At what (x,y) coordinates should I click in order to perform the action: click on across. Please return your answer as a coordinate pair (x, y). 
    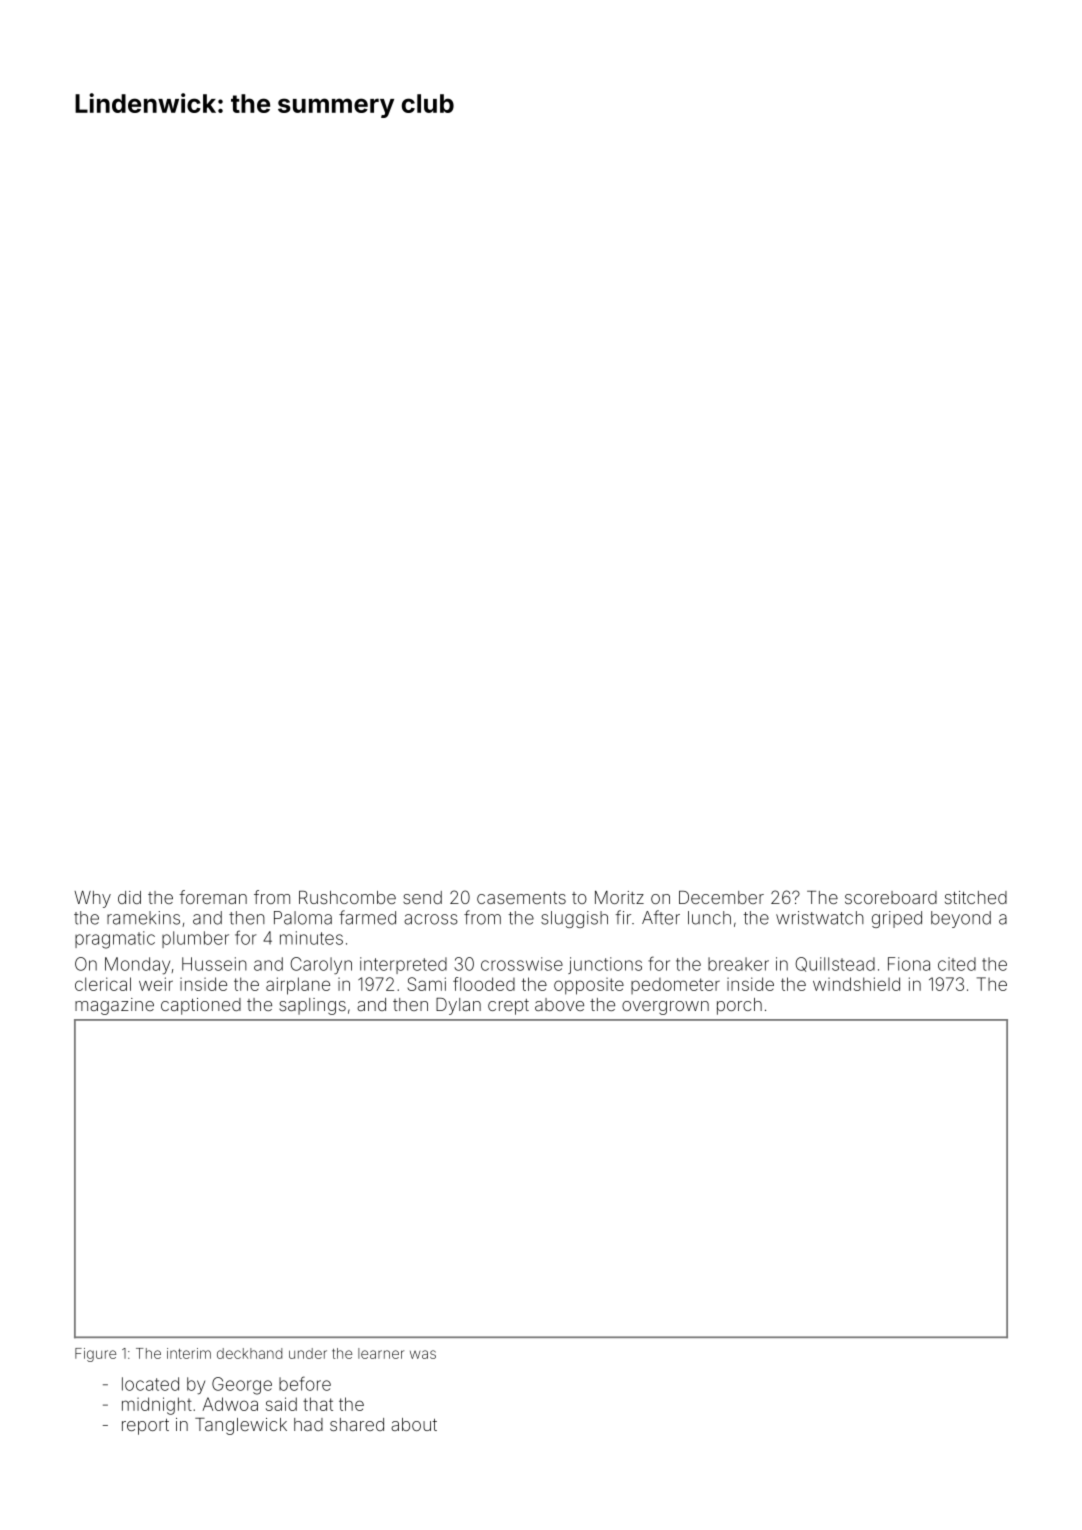
    Looking at the image, I should click on (431, 919).
